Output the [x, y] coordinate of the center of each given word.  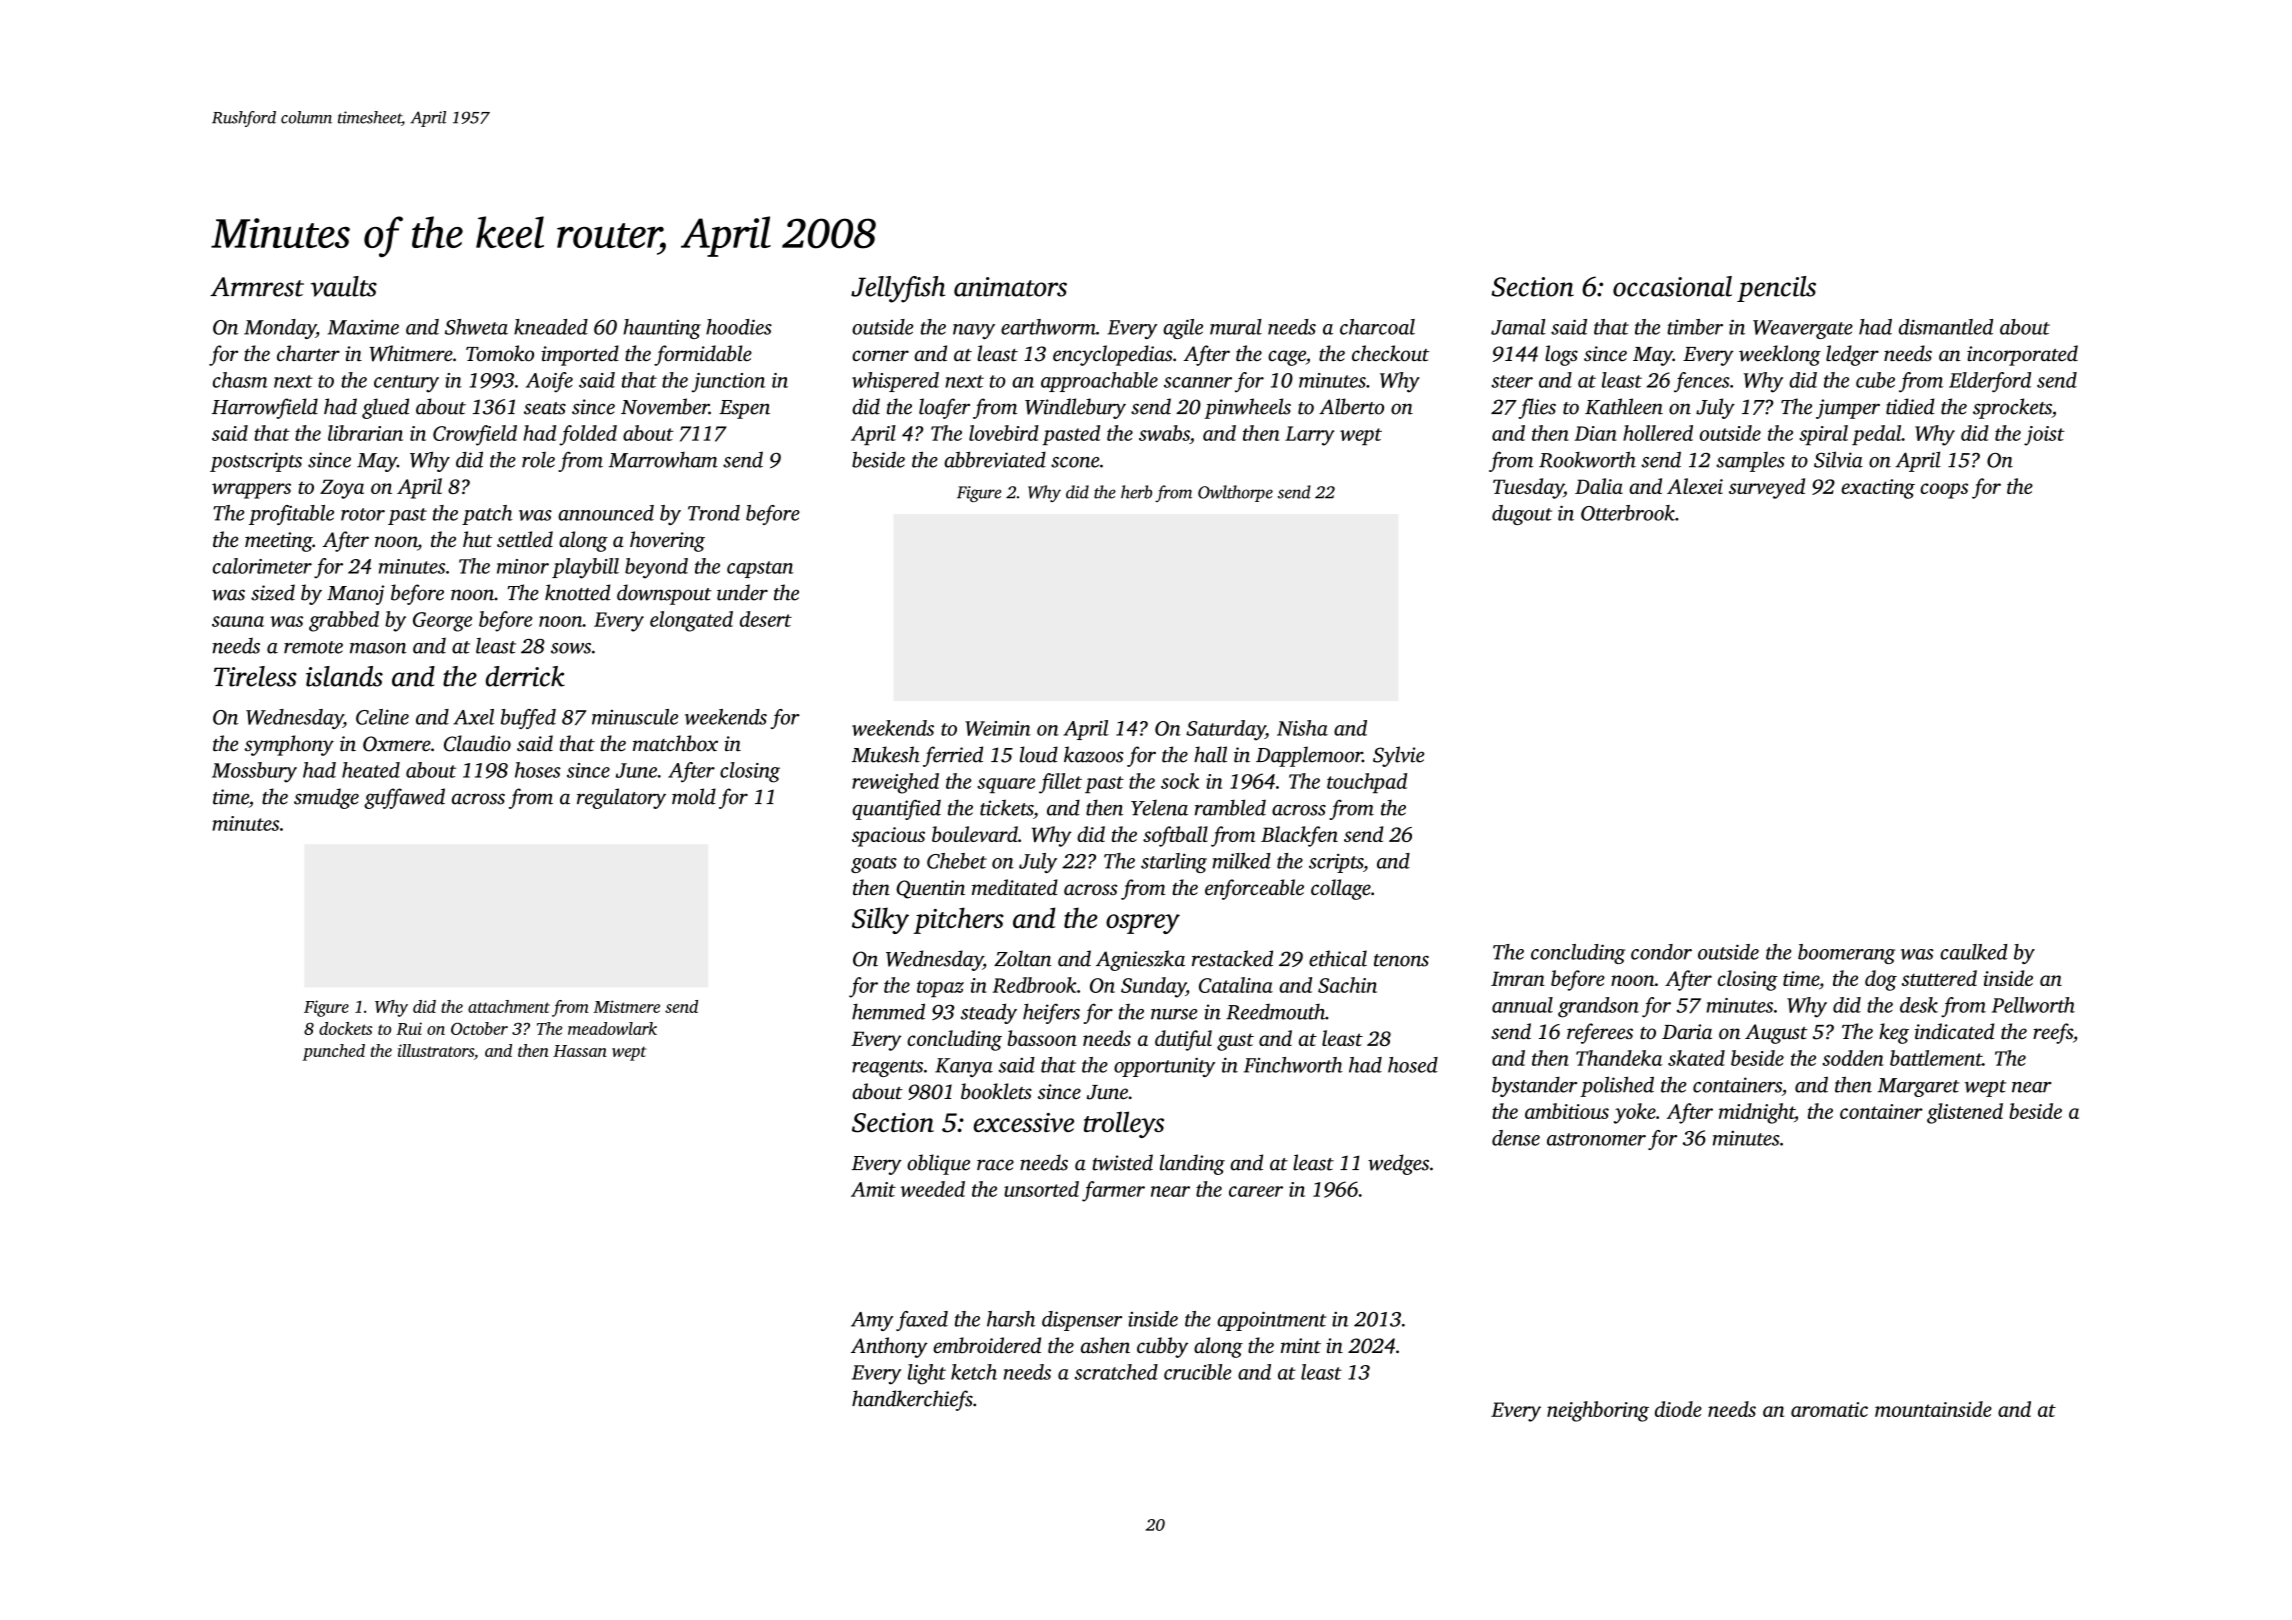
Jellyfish [898, 289]
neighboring [1598, 1411]
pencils [1776, 289]
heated [371, 770]
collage [1341, 889]
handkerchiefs [912, 1400]
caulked [1974, 952]
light [927, 1374]
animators [1010, 287]
